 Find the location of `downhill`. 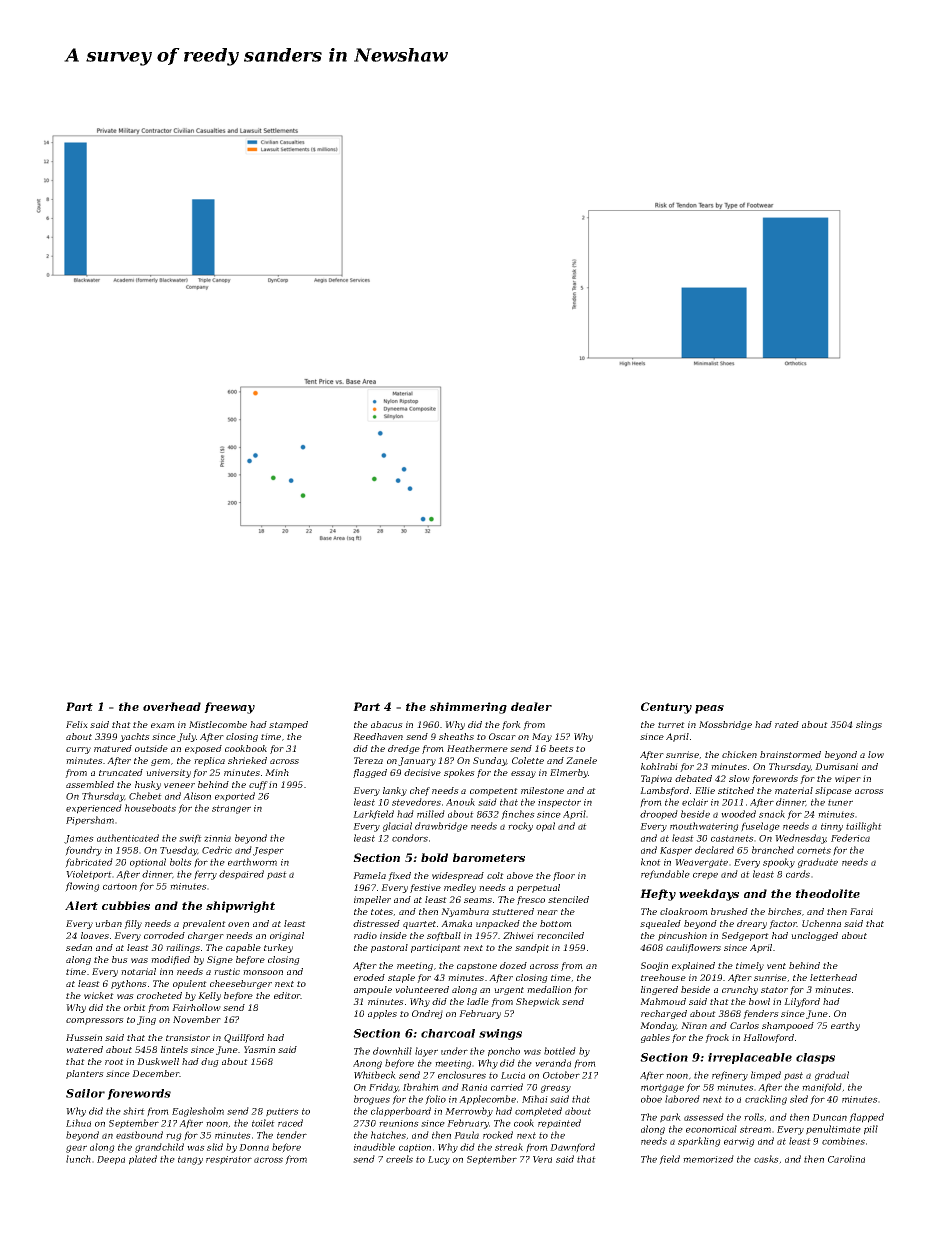

downhill is located at coordinates (392, 1051).
